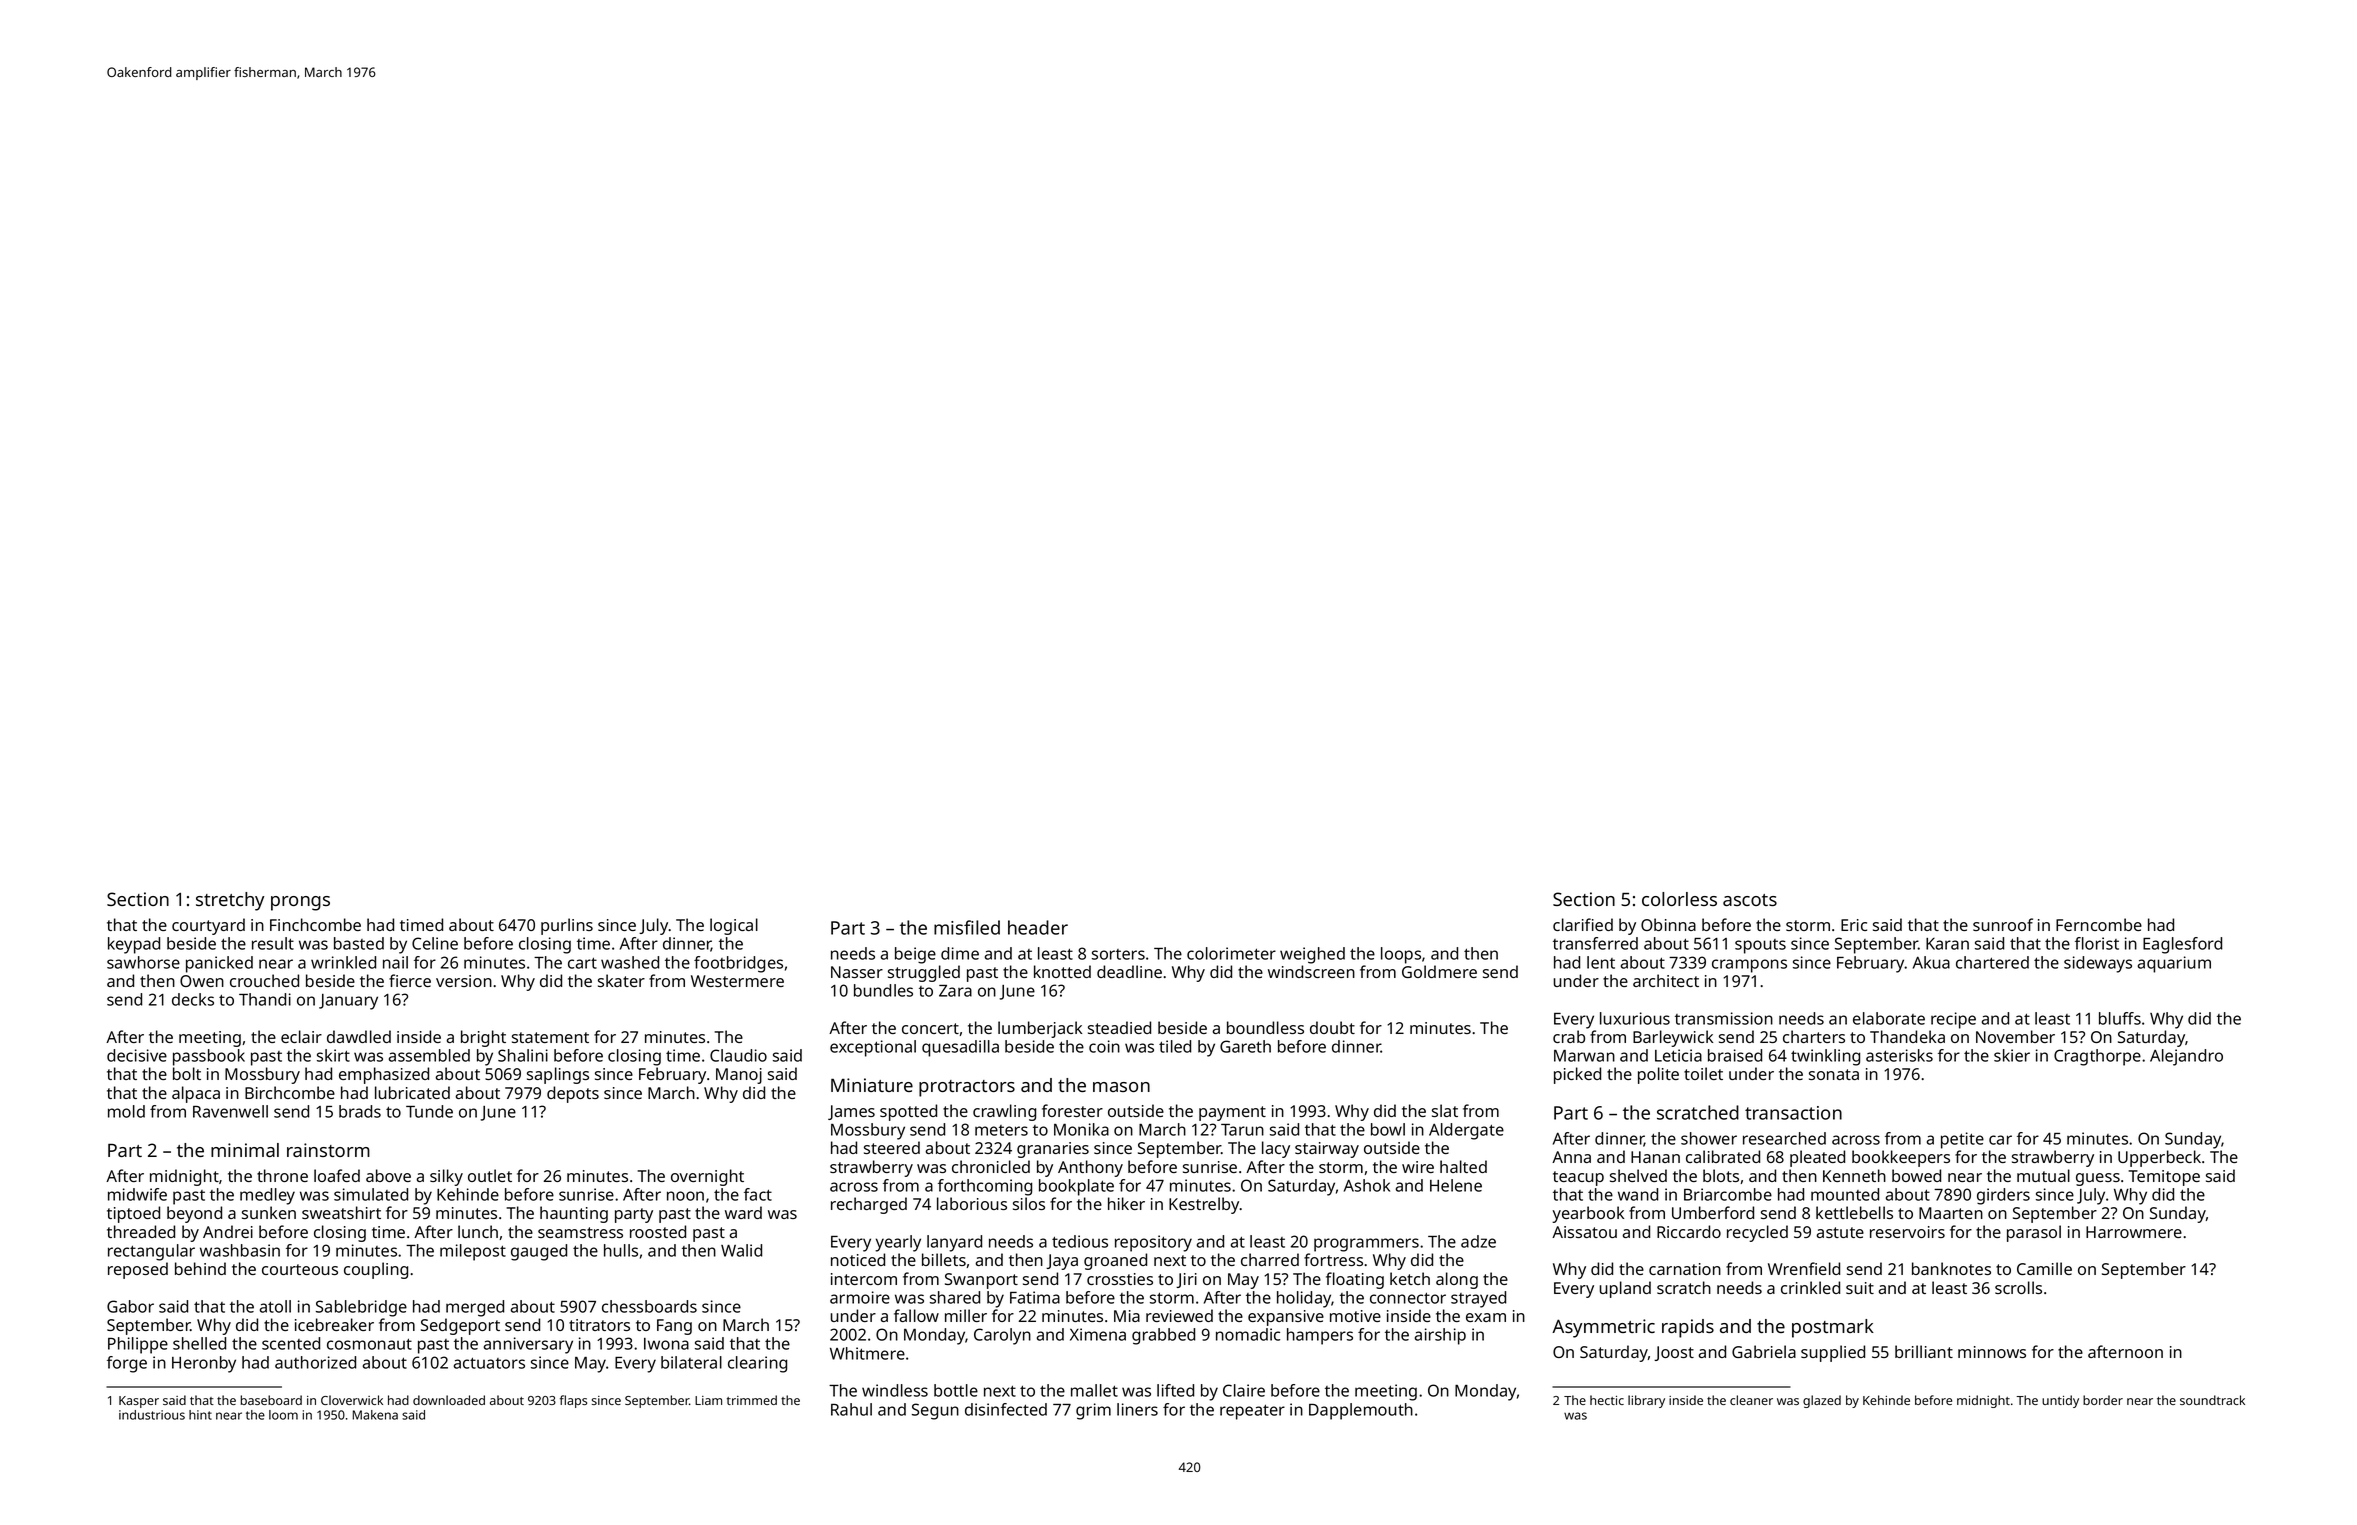  I want to click on midwife, so click(137, 1194).
